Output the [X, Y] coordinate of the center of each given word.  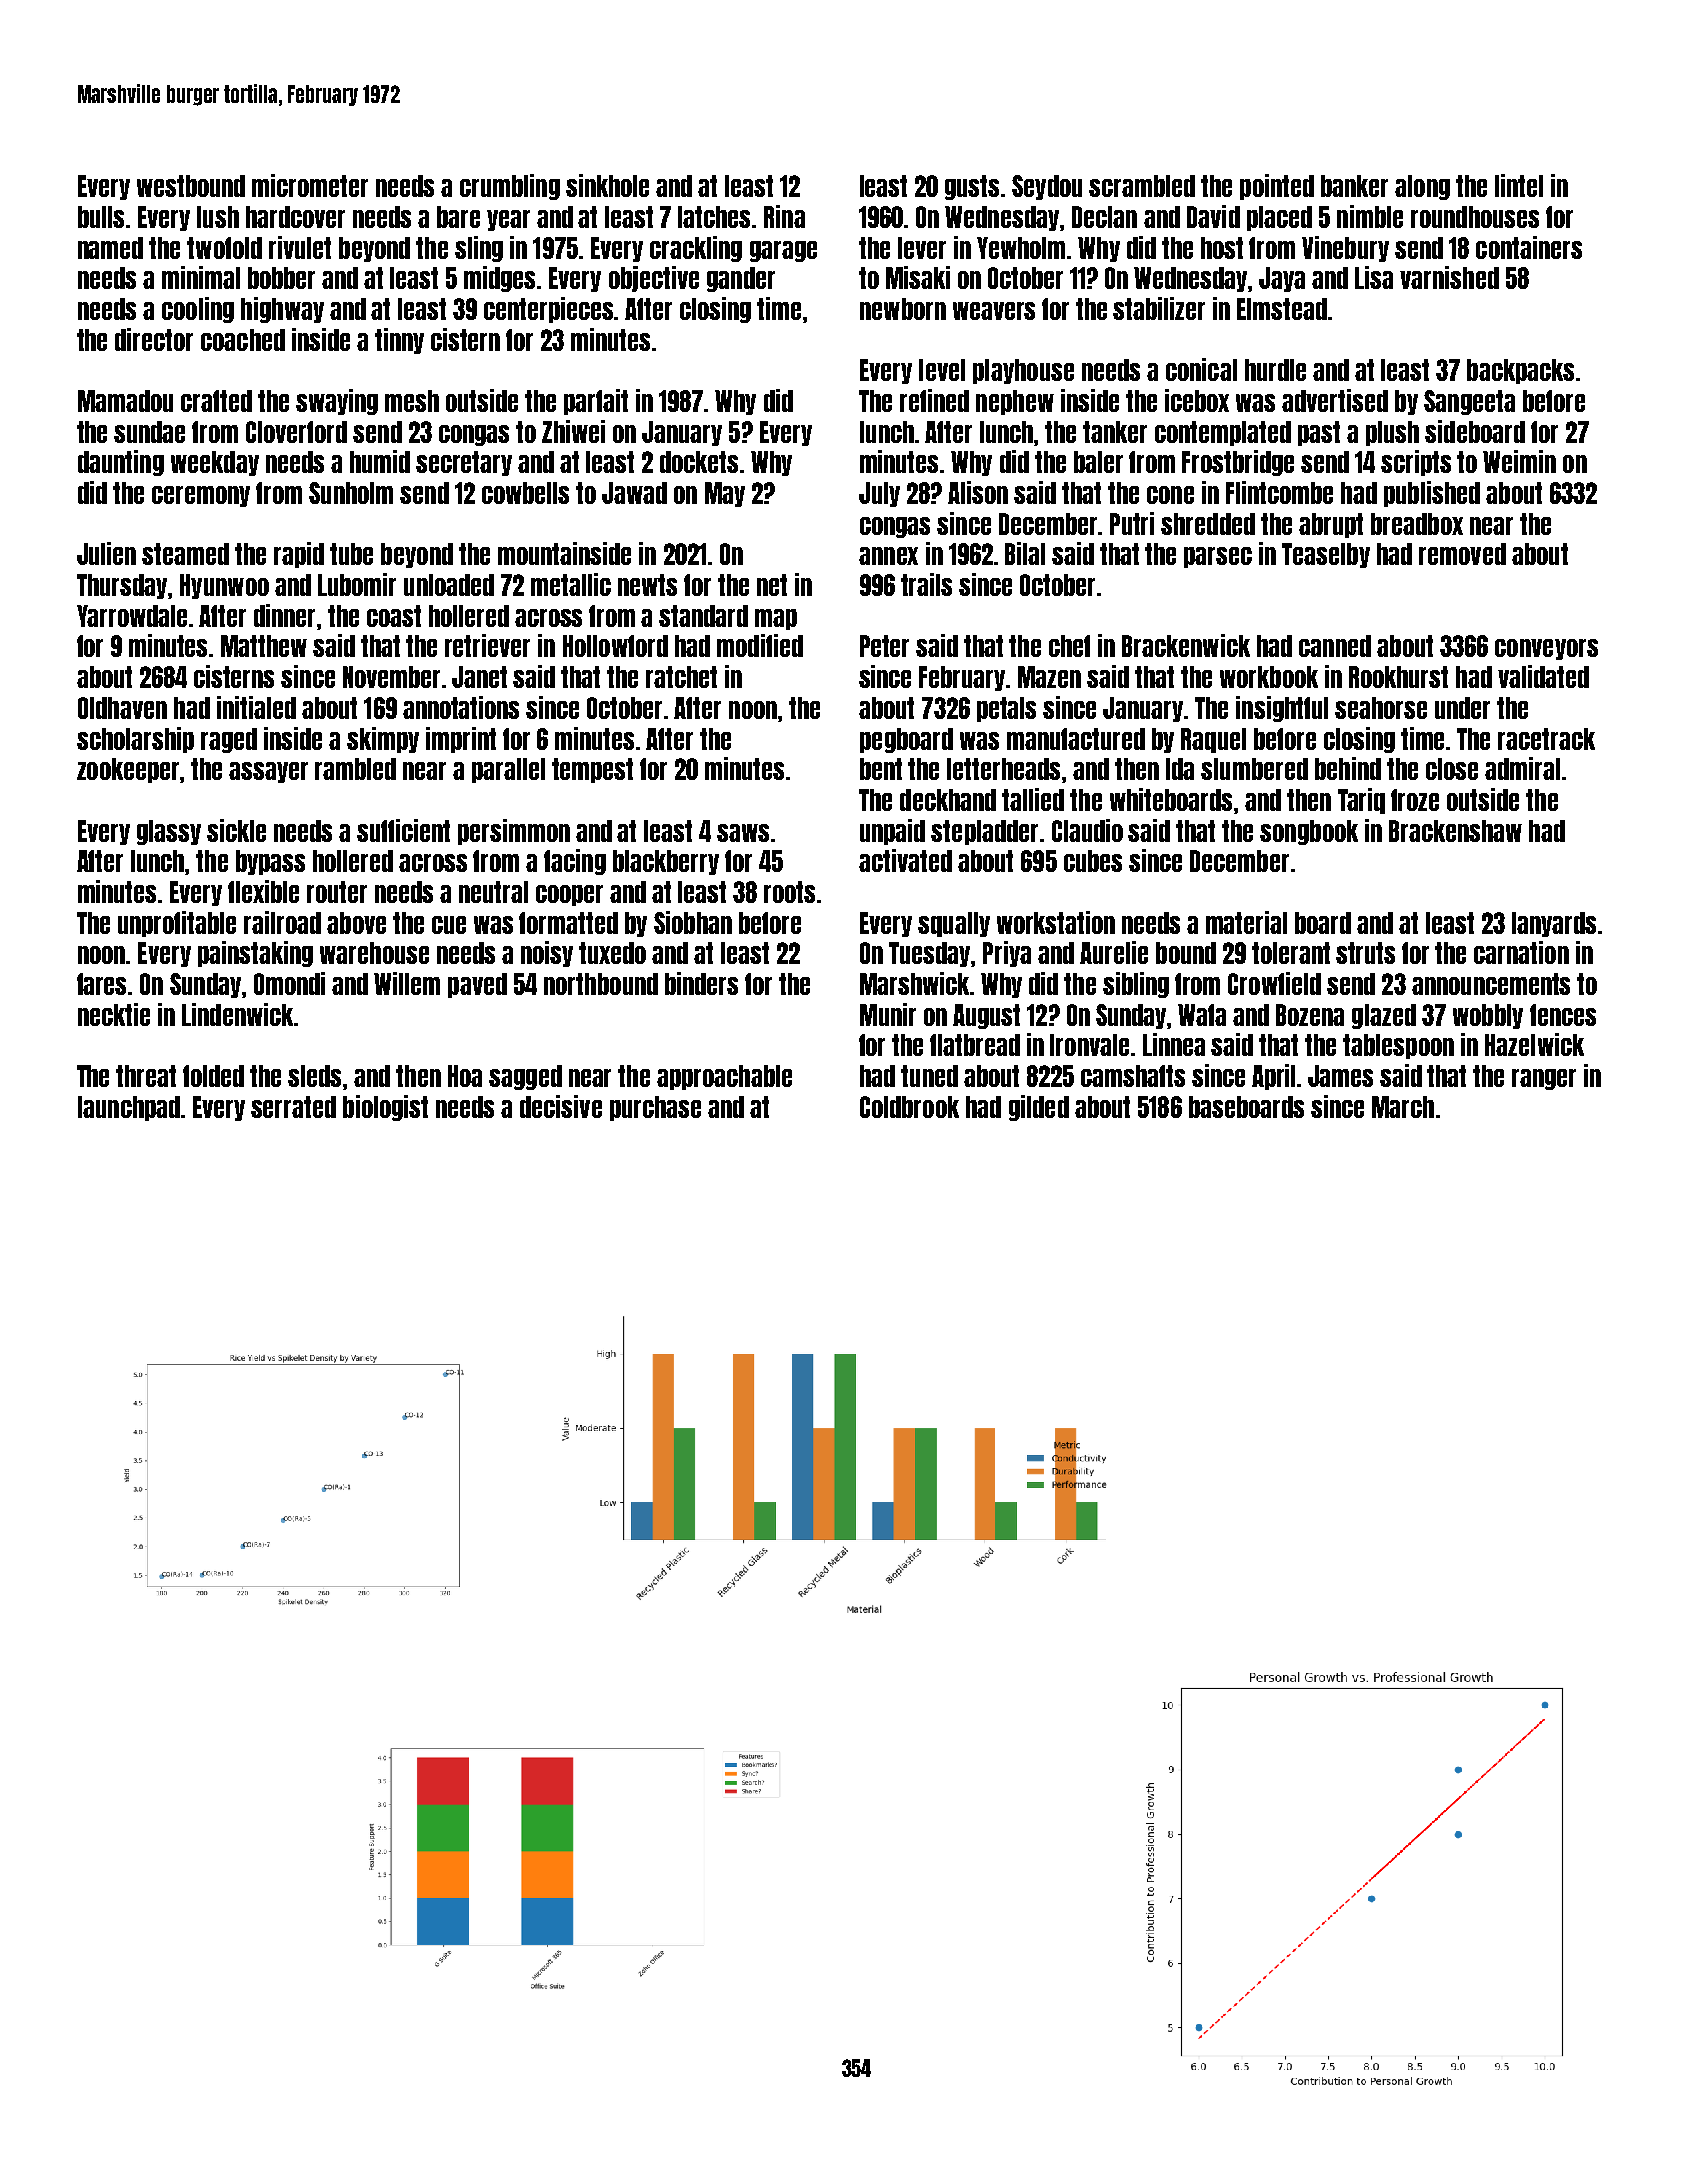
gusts [972, 187]
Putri [1132, 523]
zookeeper [128, 770]
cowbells [525, 493]
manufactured [1076, 739]
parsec [1218, 557]
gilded [1039, 1108]
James [1340, 1076]
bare [458, 217]
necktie [114, 1014]
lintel [1519, 185]
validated [1543, 676]
